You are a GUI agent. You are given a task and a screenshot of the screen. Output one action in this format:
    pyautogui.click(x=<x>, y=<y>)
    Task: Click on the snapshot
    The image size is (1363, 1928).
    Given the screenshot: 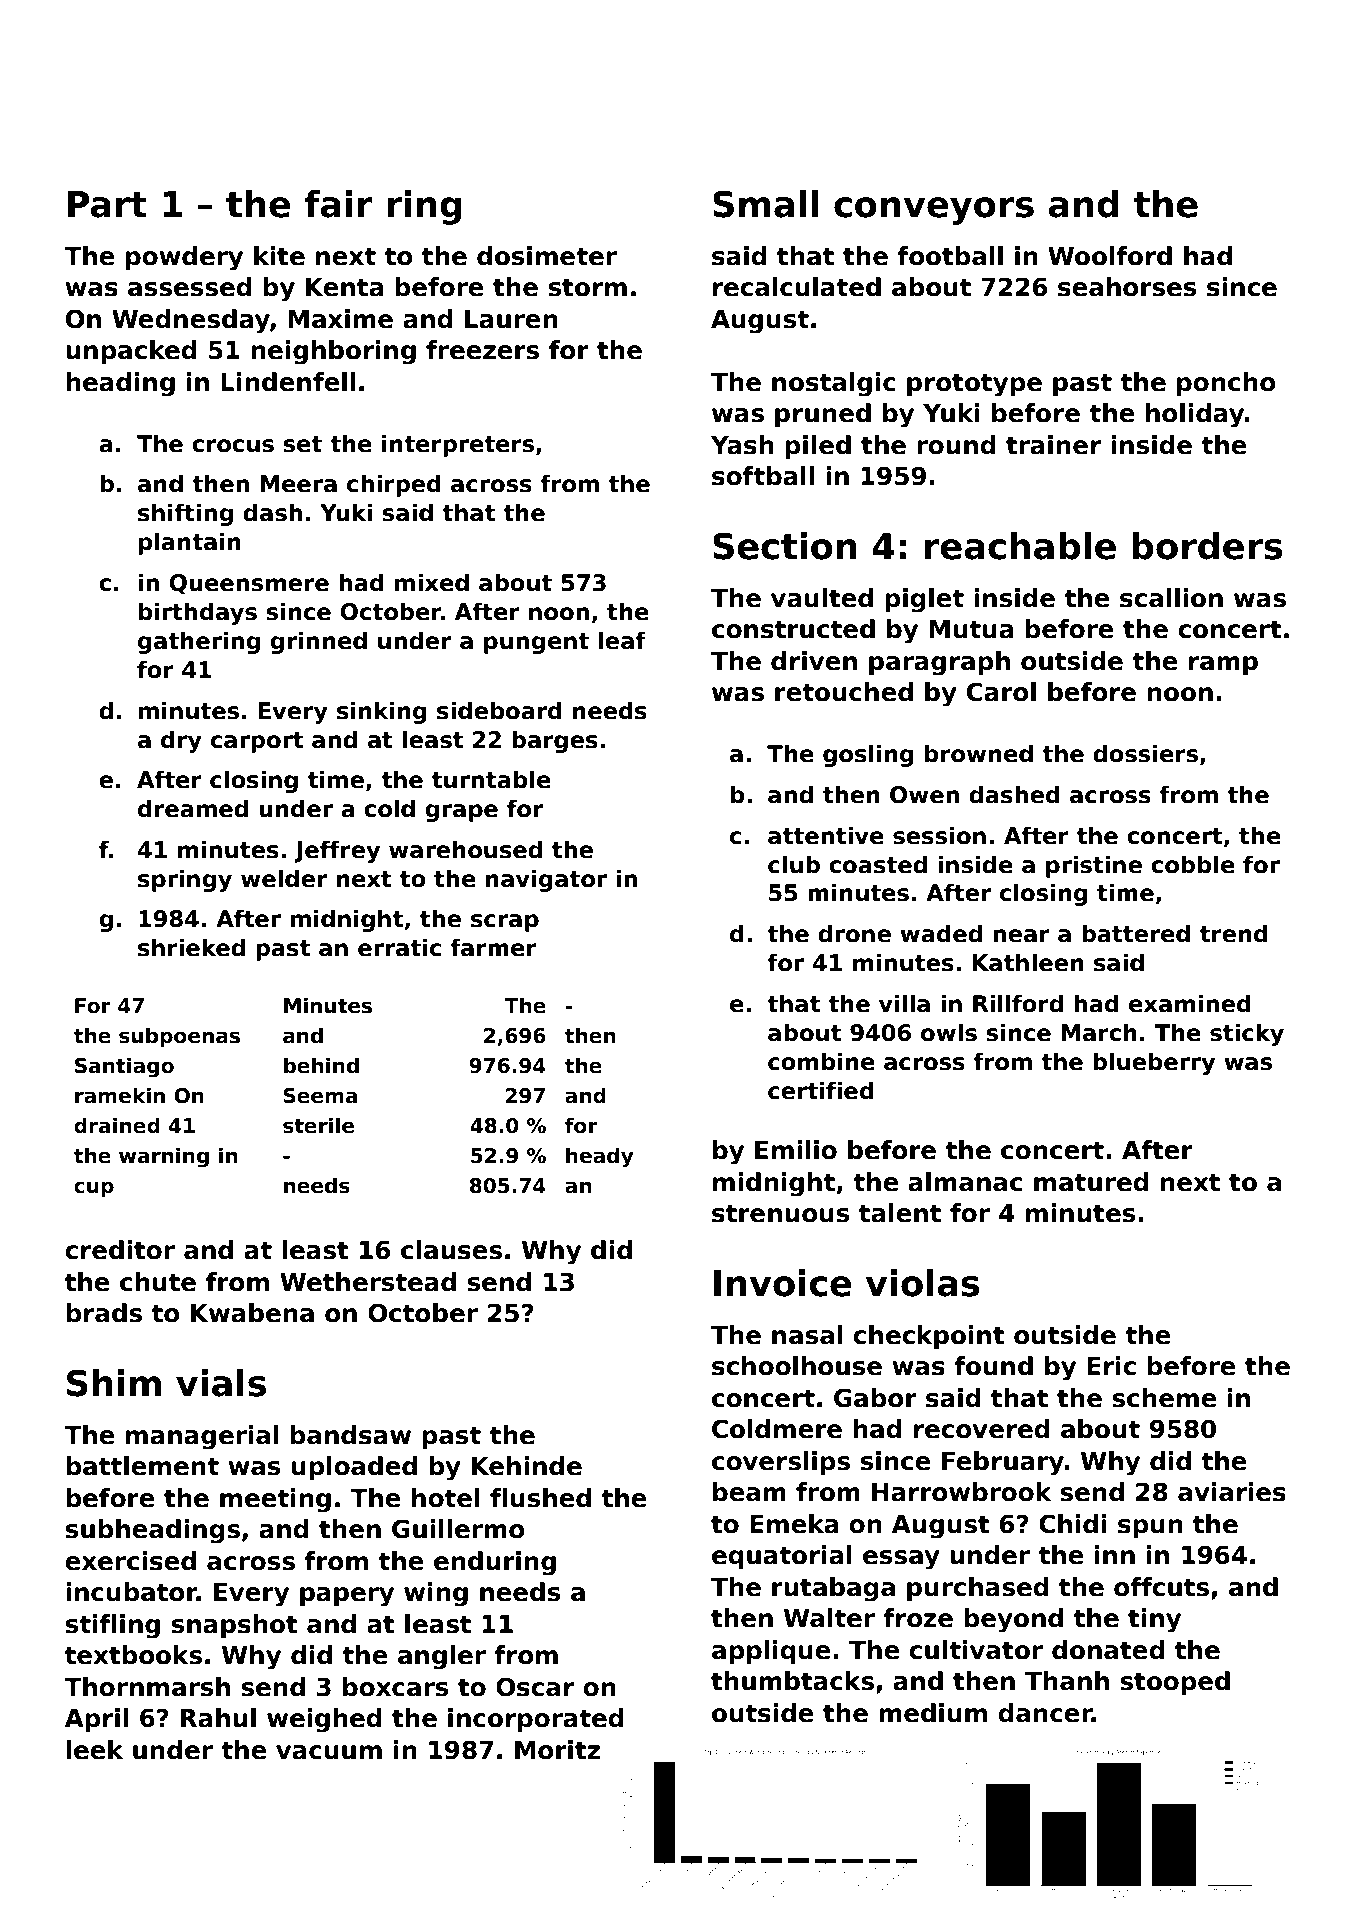 What is the action you would take?
    pyautogui.click(x=235, y=1626)
